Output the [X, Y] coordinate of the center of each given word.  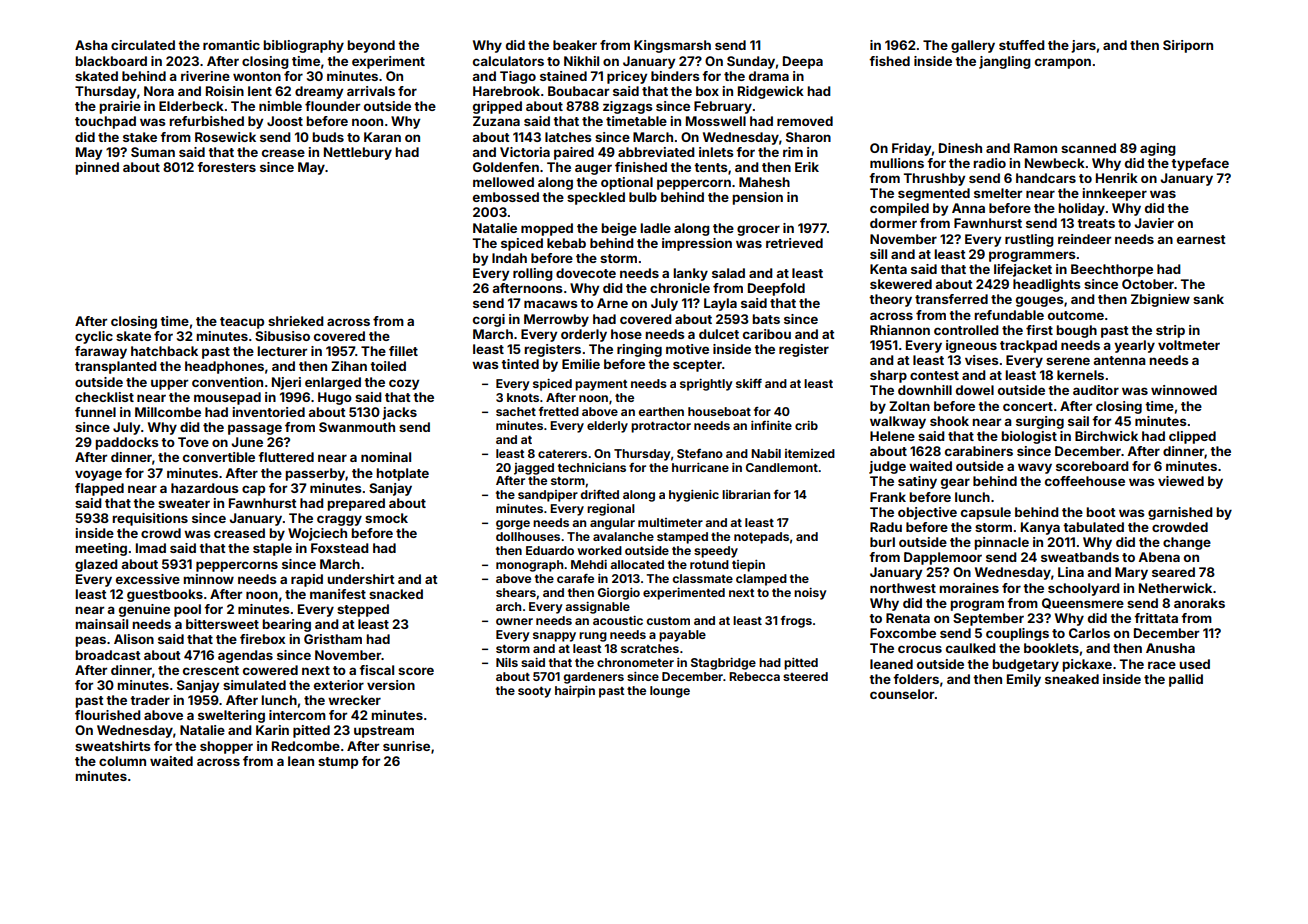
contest [934, 375]
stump [338, 763]
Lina [1071, 572]
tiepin [748, 566]
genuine [144, 610]
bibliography [303, 46]
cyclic [94, 337]
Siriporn [1188, 46]
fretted [559, 411]
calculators [508, 61]
